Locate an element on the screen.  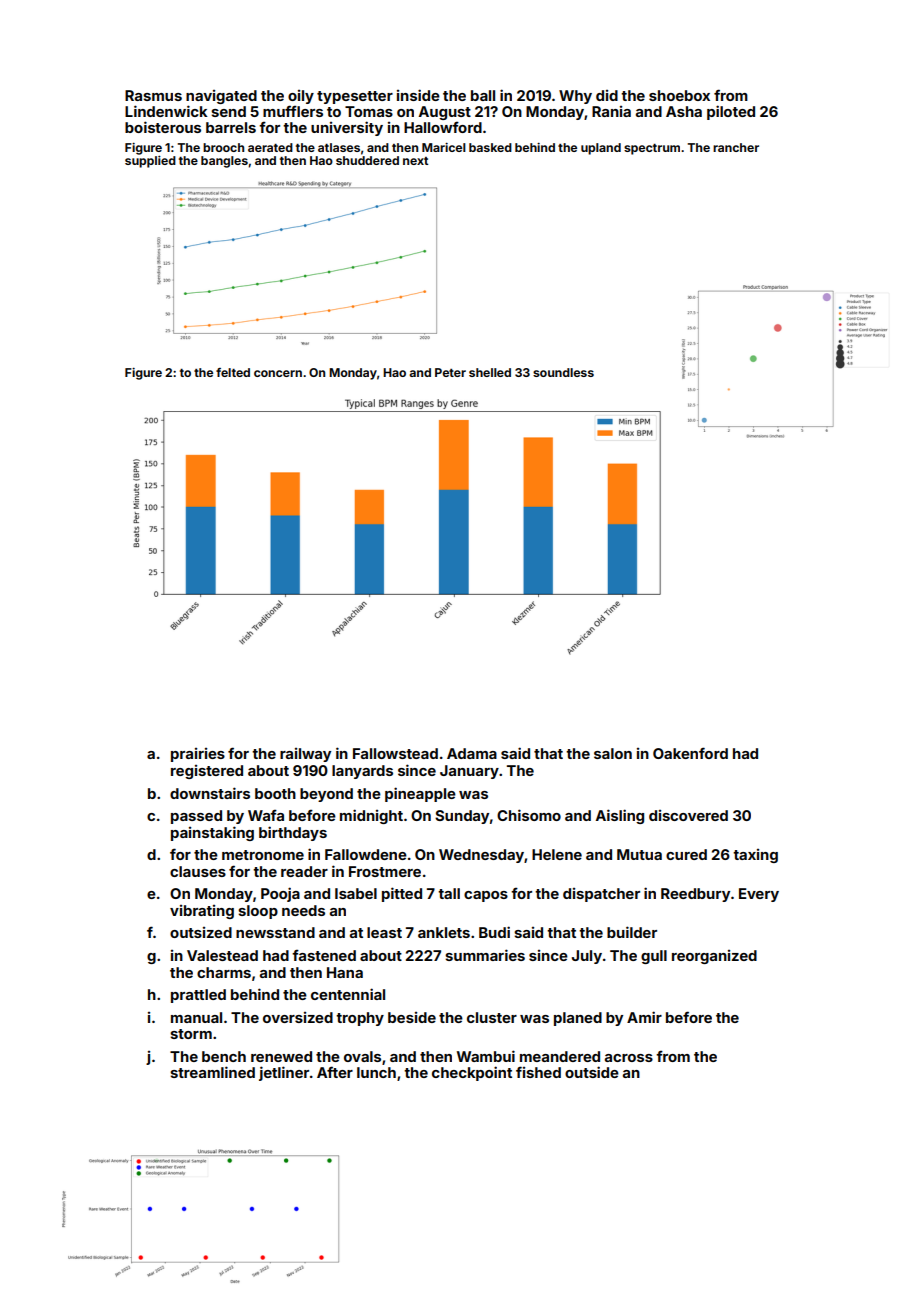
charms is located at coordinates (224, 972).
